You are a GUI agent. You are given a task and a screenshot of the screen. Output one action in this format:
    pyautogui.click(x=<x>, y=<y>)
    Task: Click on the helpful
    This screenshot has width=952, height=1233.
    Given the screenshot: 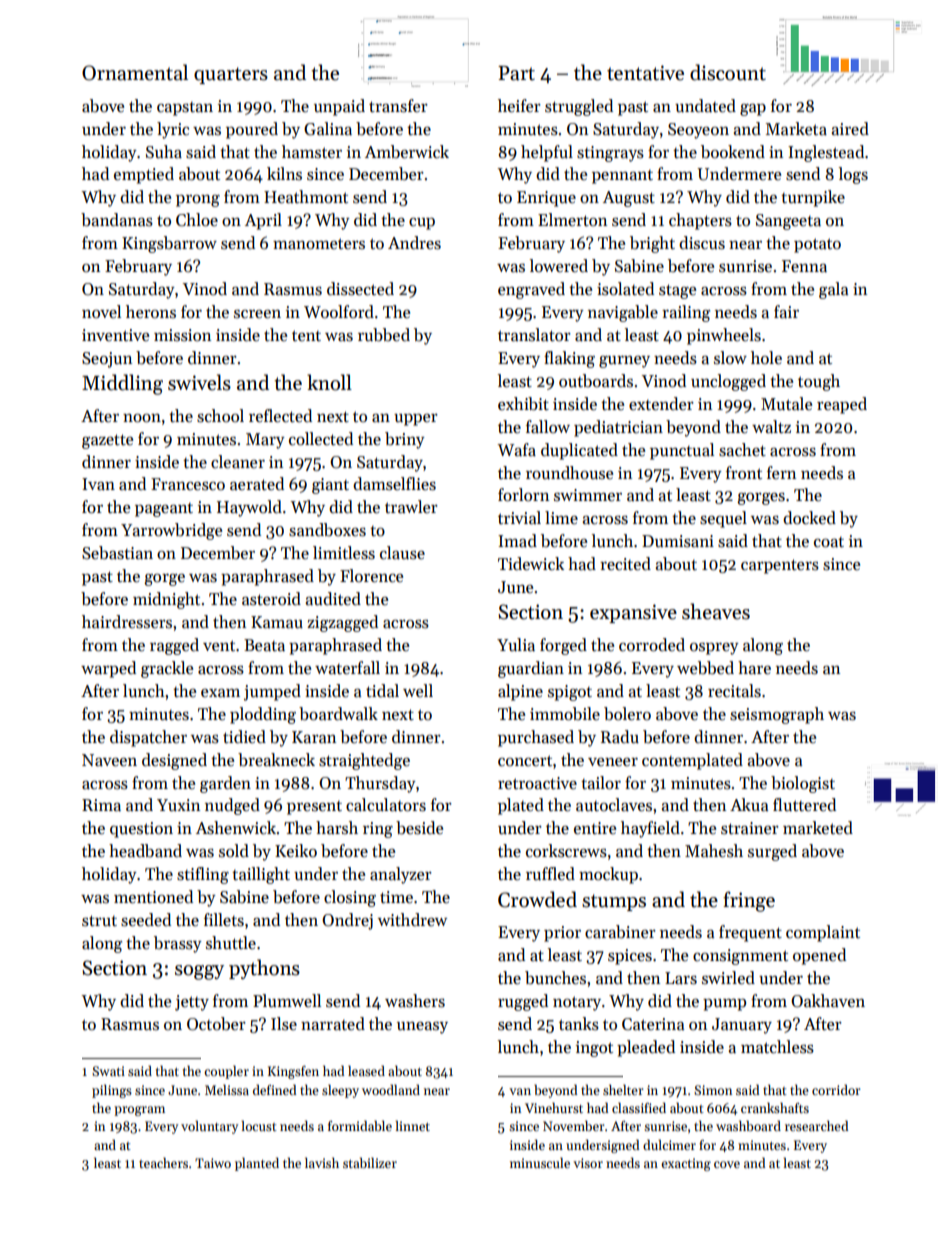 What is the action you would take?
    pyautogui.click(x=547, y=153)
